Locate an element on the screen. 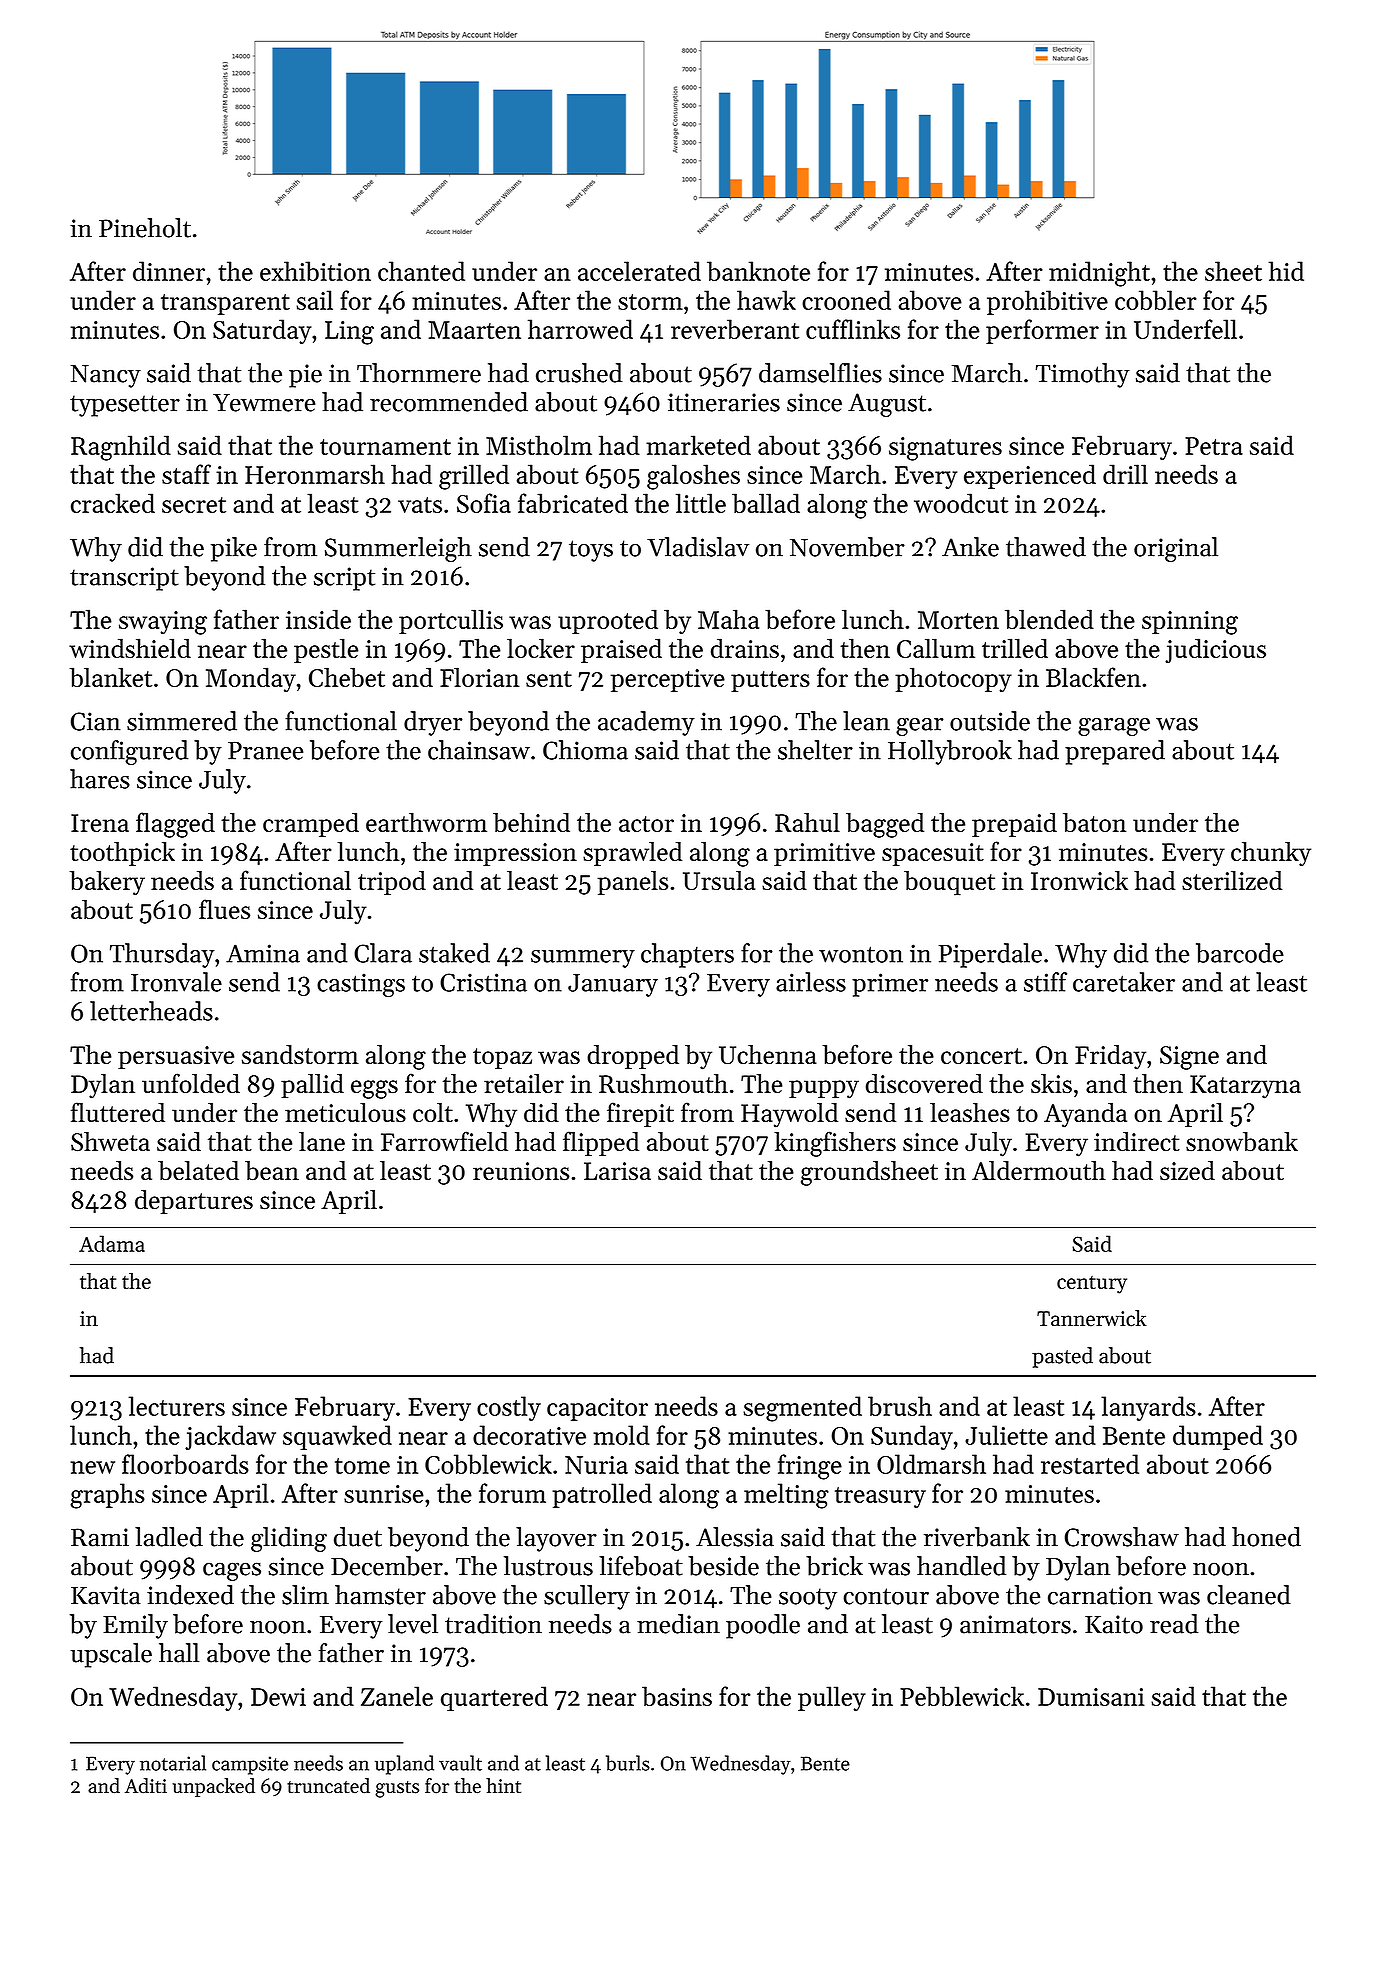  chanted is located at coordinates (421, 271).
